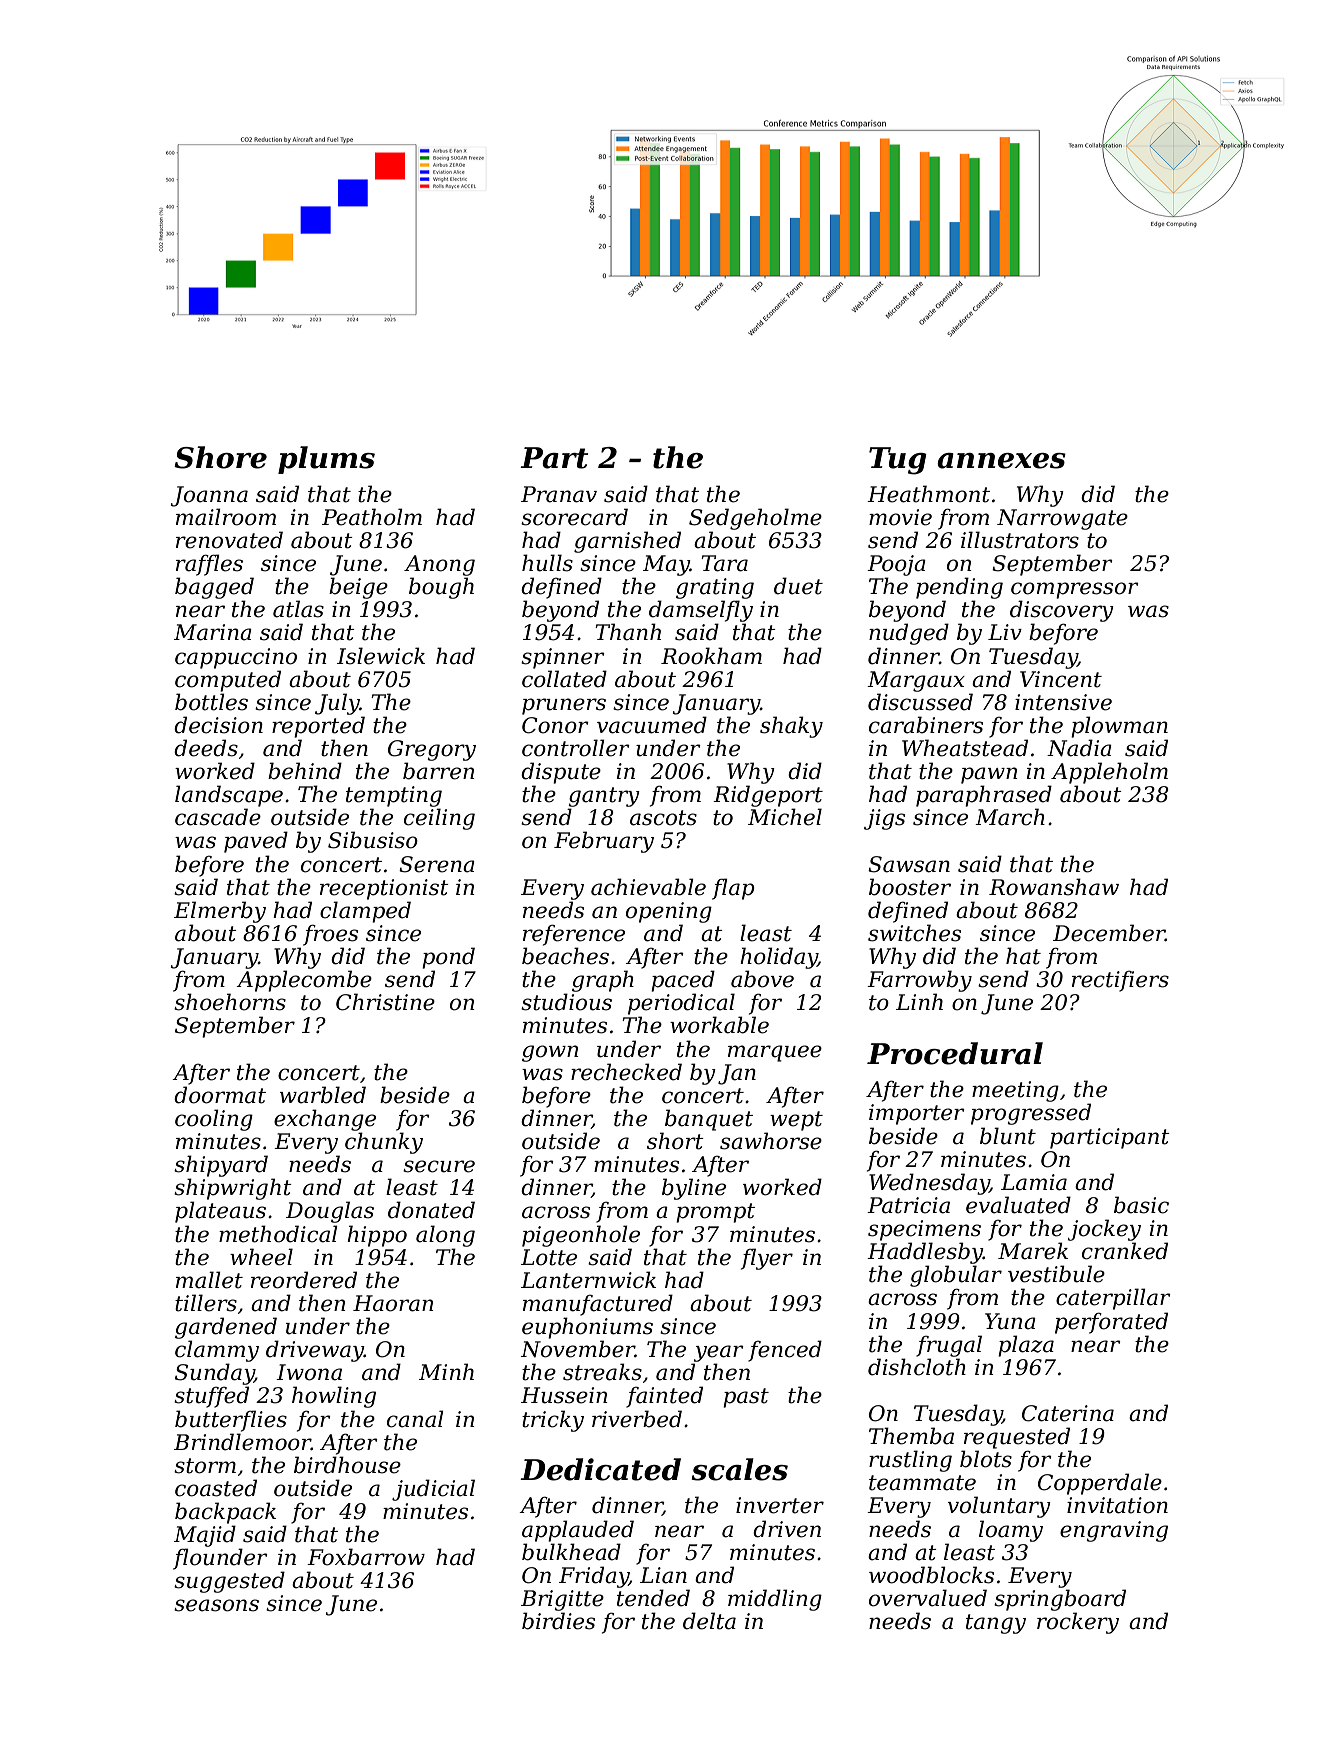 The image size is (1344, 1739). I want to click on judicial, so click(433, 1490).
